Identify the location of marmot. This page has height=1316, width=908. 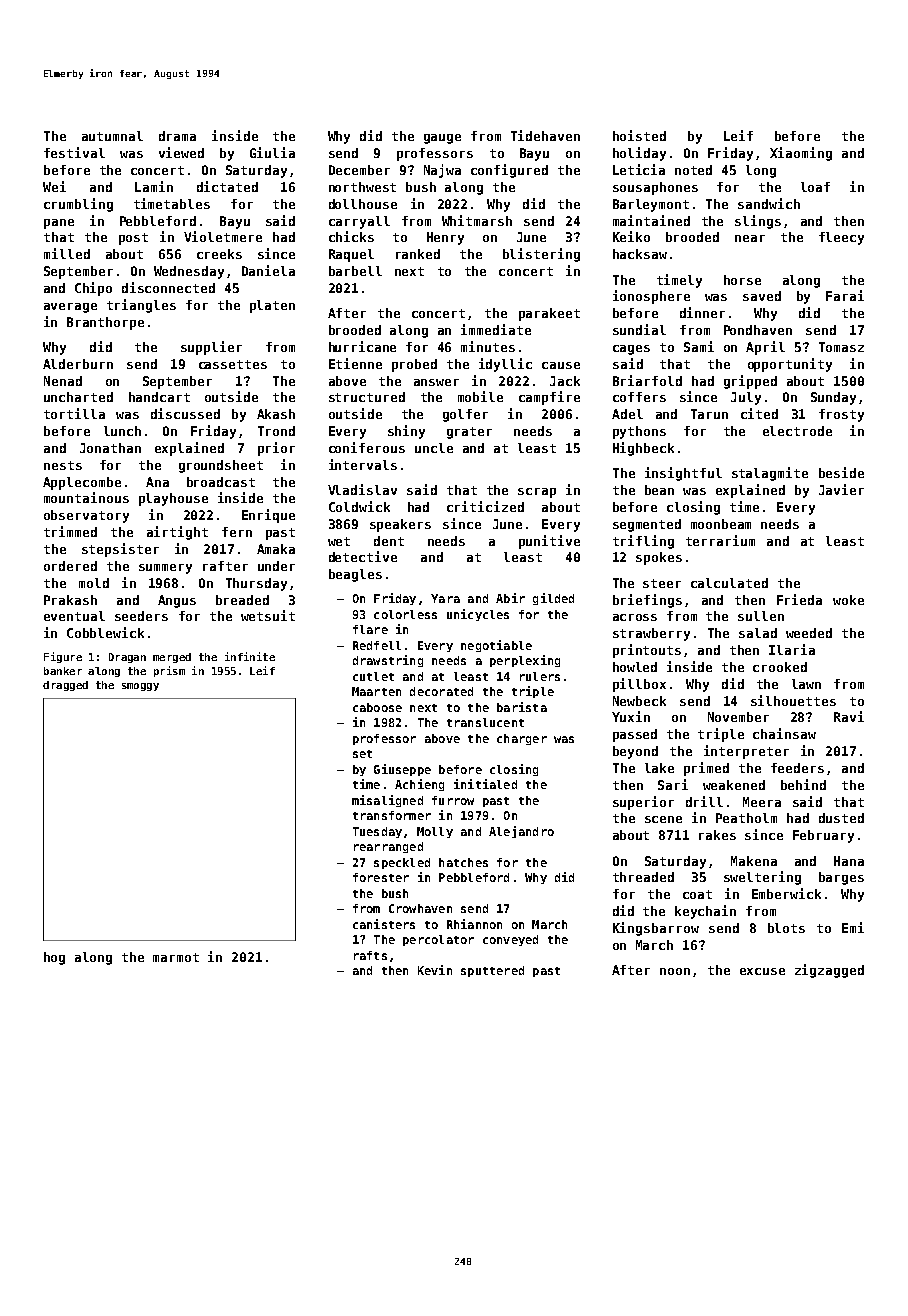
(176, 957).
